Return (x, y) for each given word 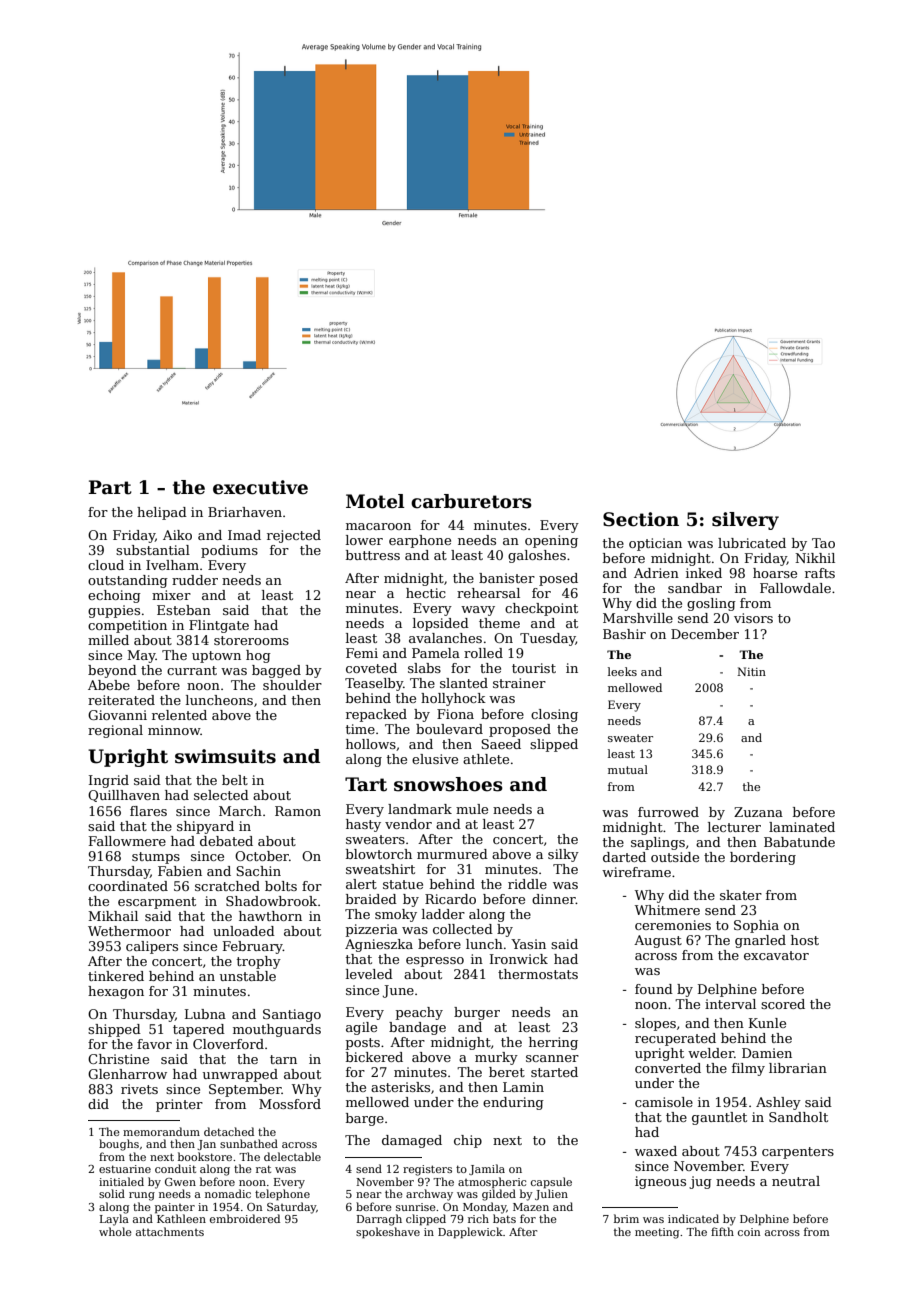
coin (749, 1232)
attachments (170, 1231)
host (805, 940)
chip (468, 1141)
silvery (745, 521)
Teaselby (374, 684)
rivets (139, 1089)
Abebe (109, 685)
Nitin (751, 671)
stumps (156, 858)
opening (551, 541)
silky (563, 855)
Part (110, 487)
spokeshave (388, 1233)
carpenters (798, 1153)
